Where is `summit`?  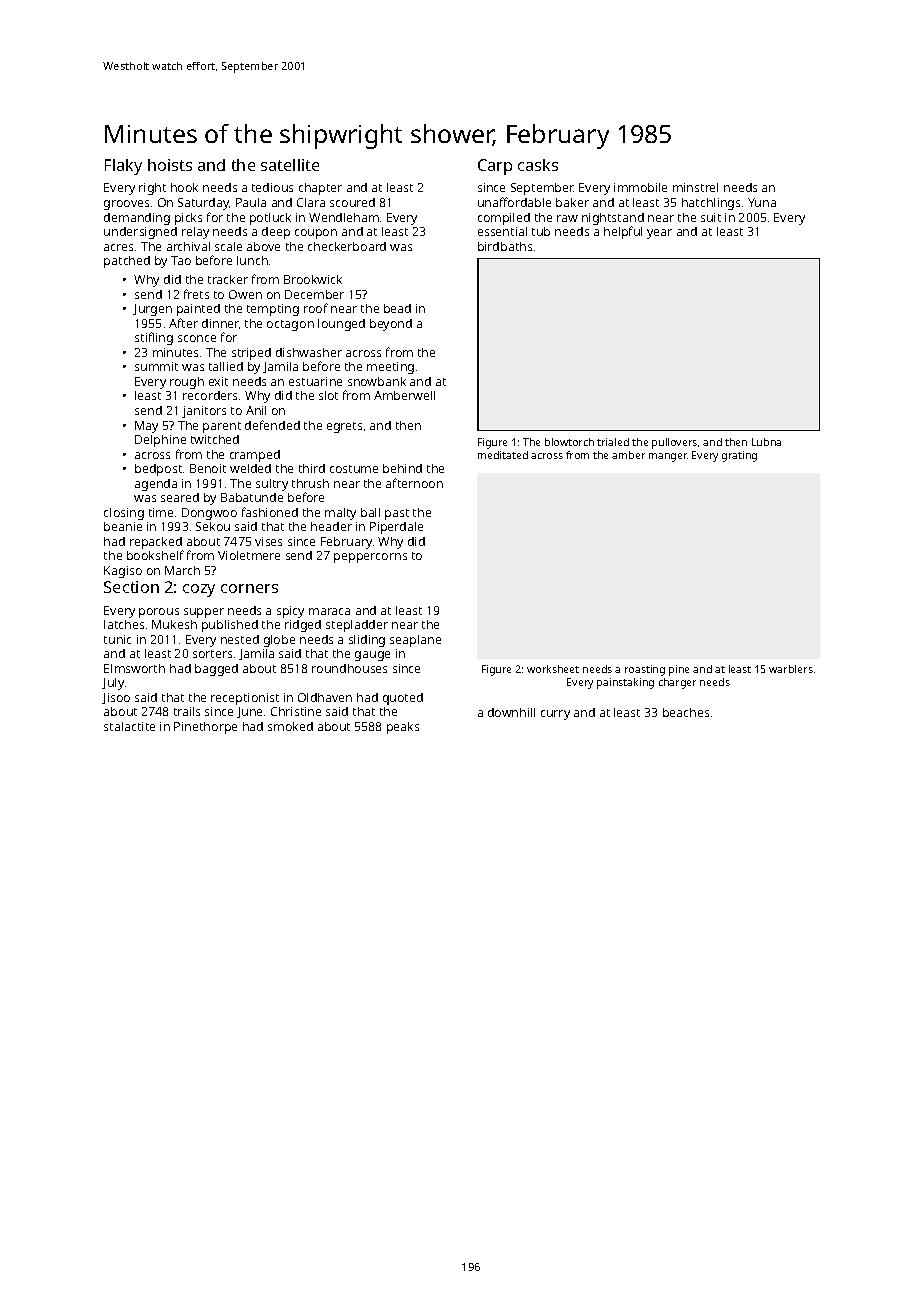 summit is located at coordinates (156, 366).
